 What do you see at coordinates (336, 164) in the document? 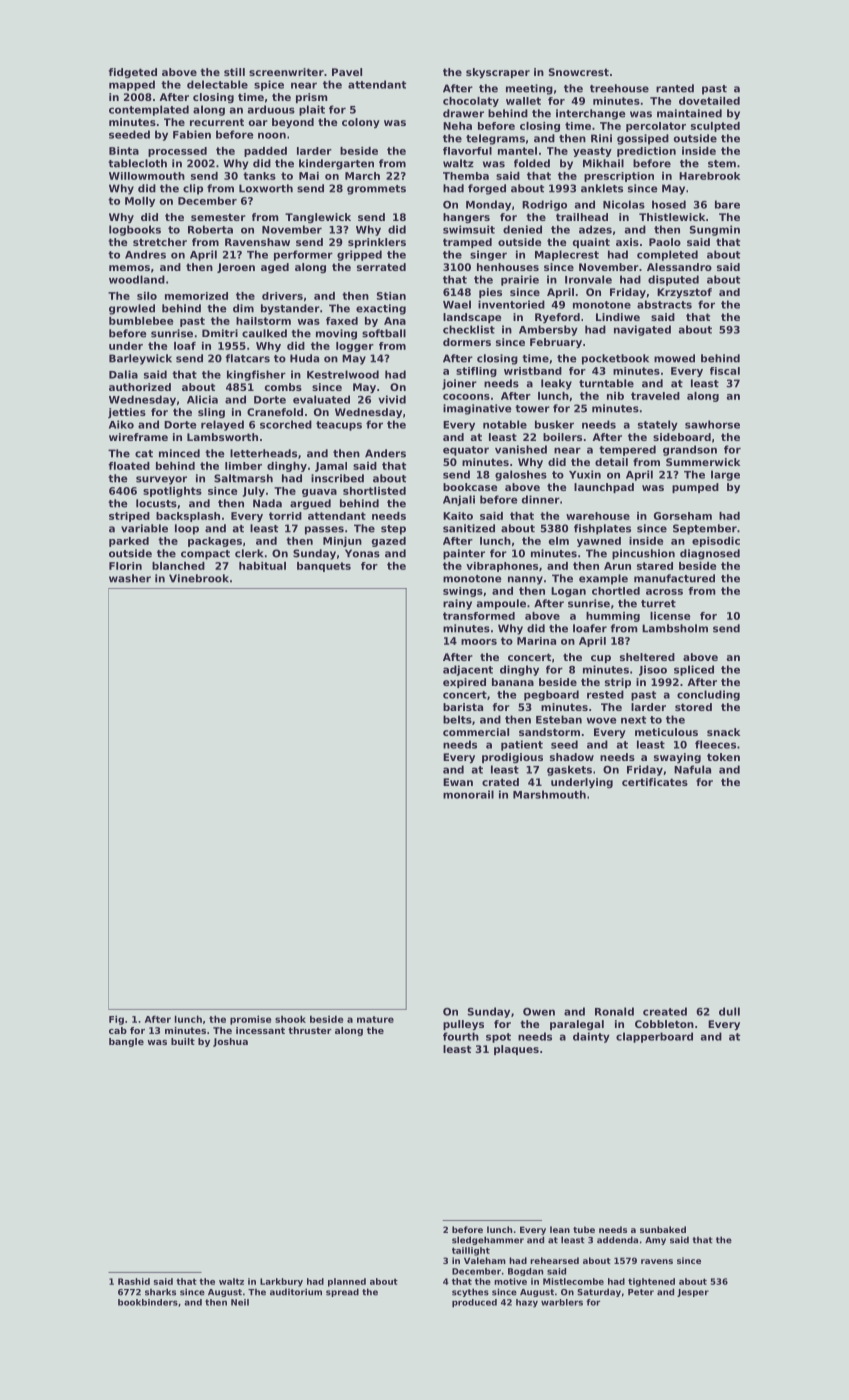
I see `kindergarten` at bounding box center [336, 164].
